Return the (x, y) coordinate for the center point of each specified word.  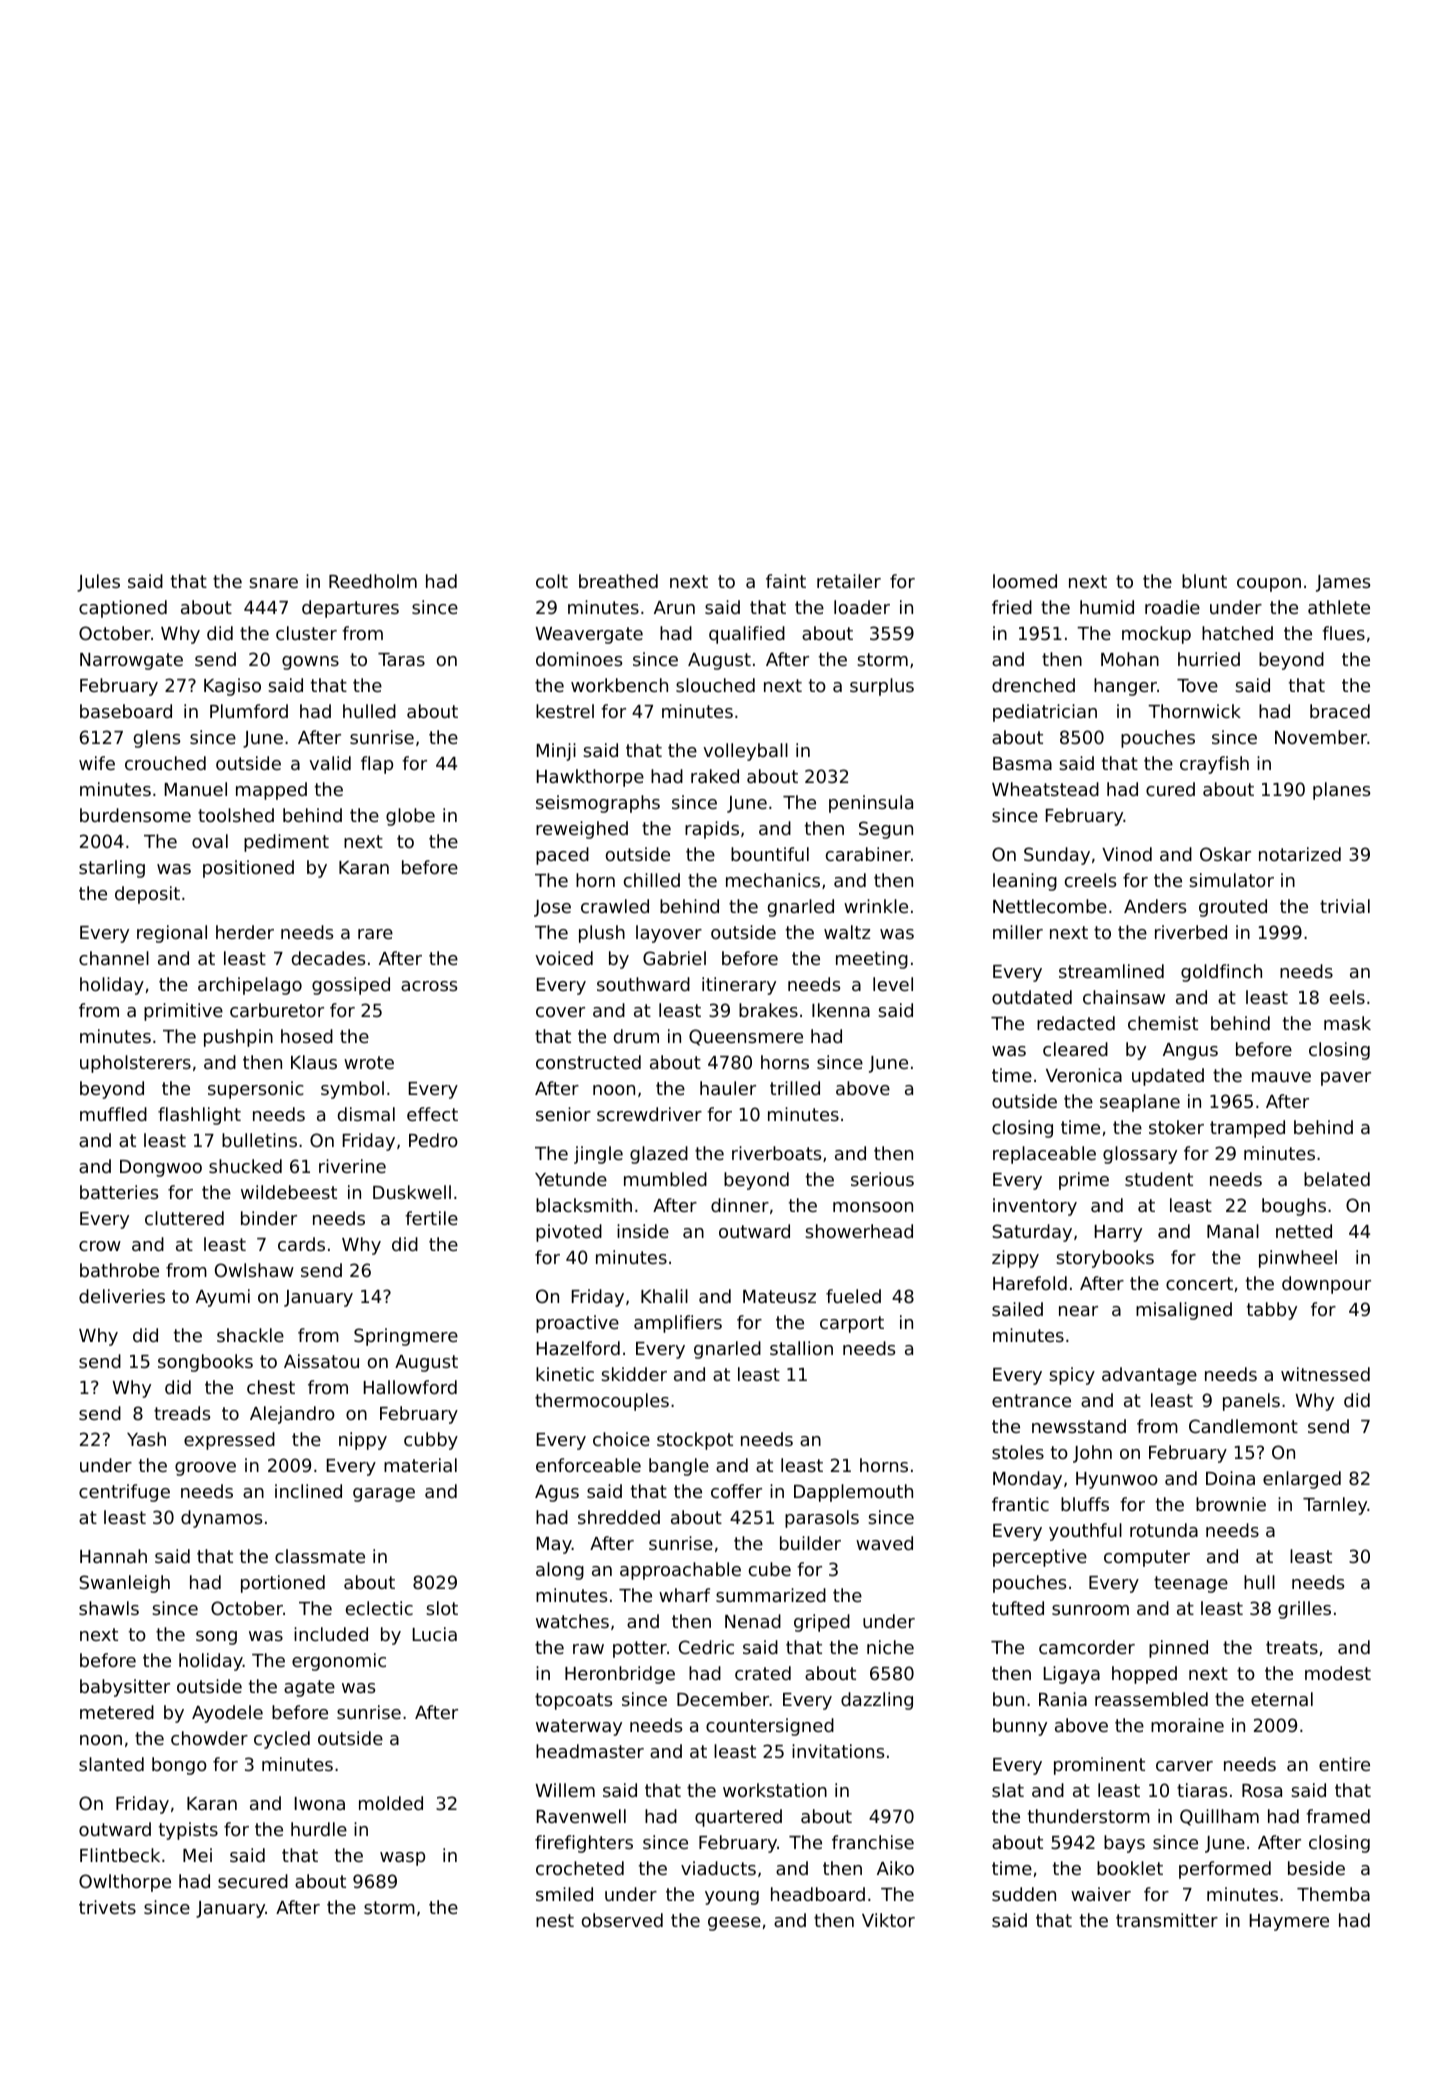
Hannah (113, 1556)
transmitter (1167, 1920)
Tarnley (1335, 1506)
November (1321, 737)
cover (560, 1012)
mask (1347, 1023)
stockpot (695, 1441)
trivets (107, 1907)
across (429, 986)
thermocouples (602, 1402)
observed (622, 1920)
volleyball (745, 752)
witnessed (1325, 1374)
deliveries (122, 1296)
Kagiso (232, 687)
